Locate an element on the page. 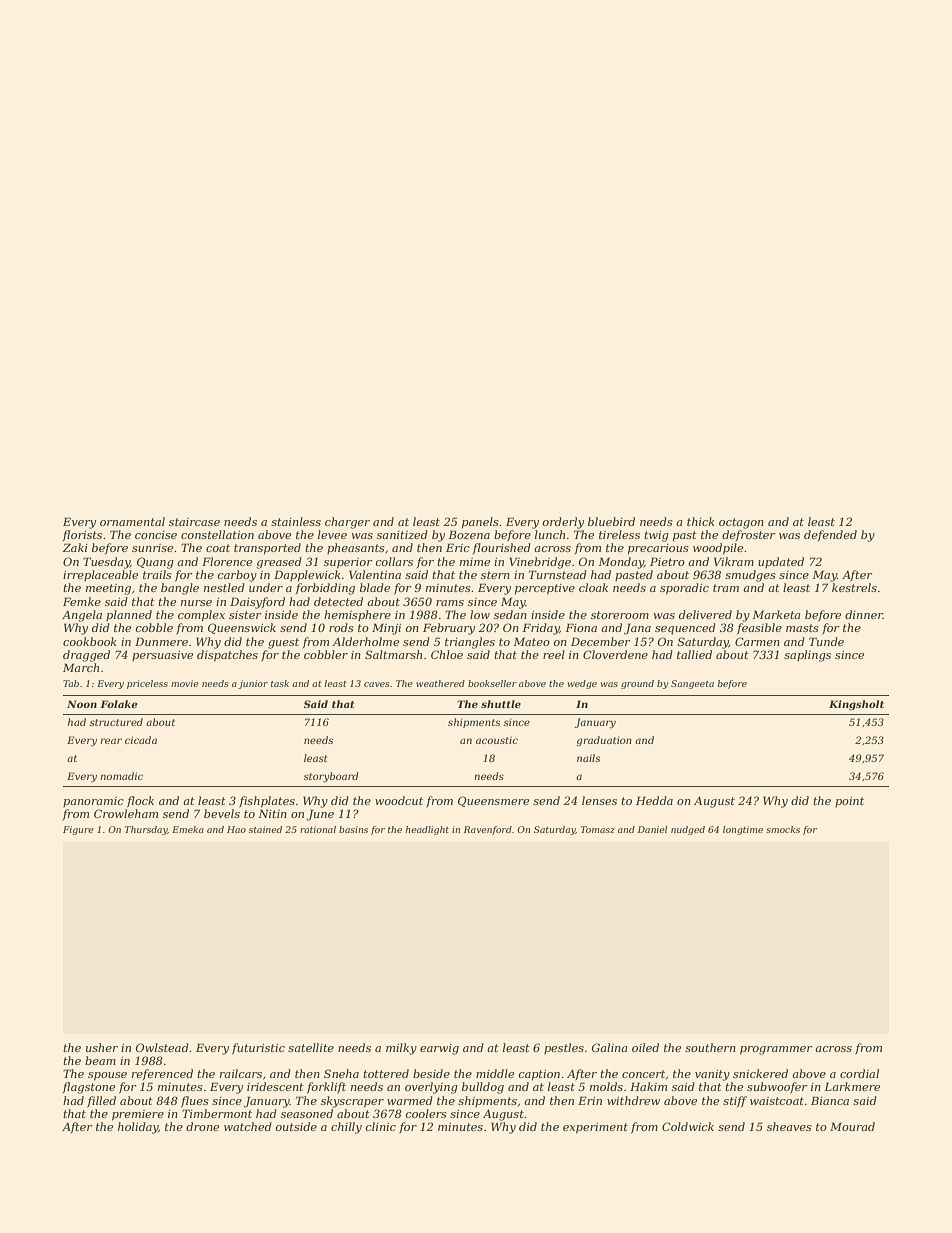 The width and height of the document is (952, 1233). ornamental is located at coordinates (132, 521).
